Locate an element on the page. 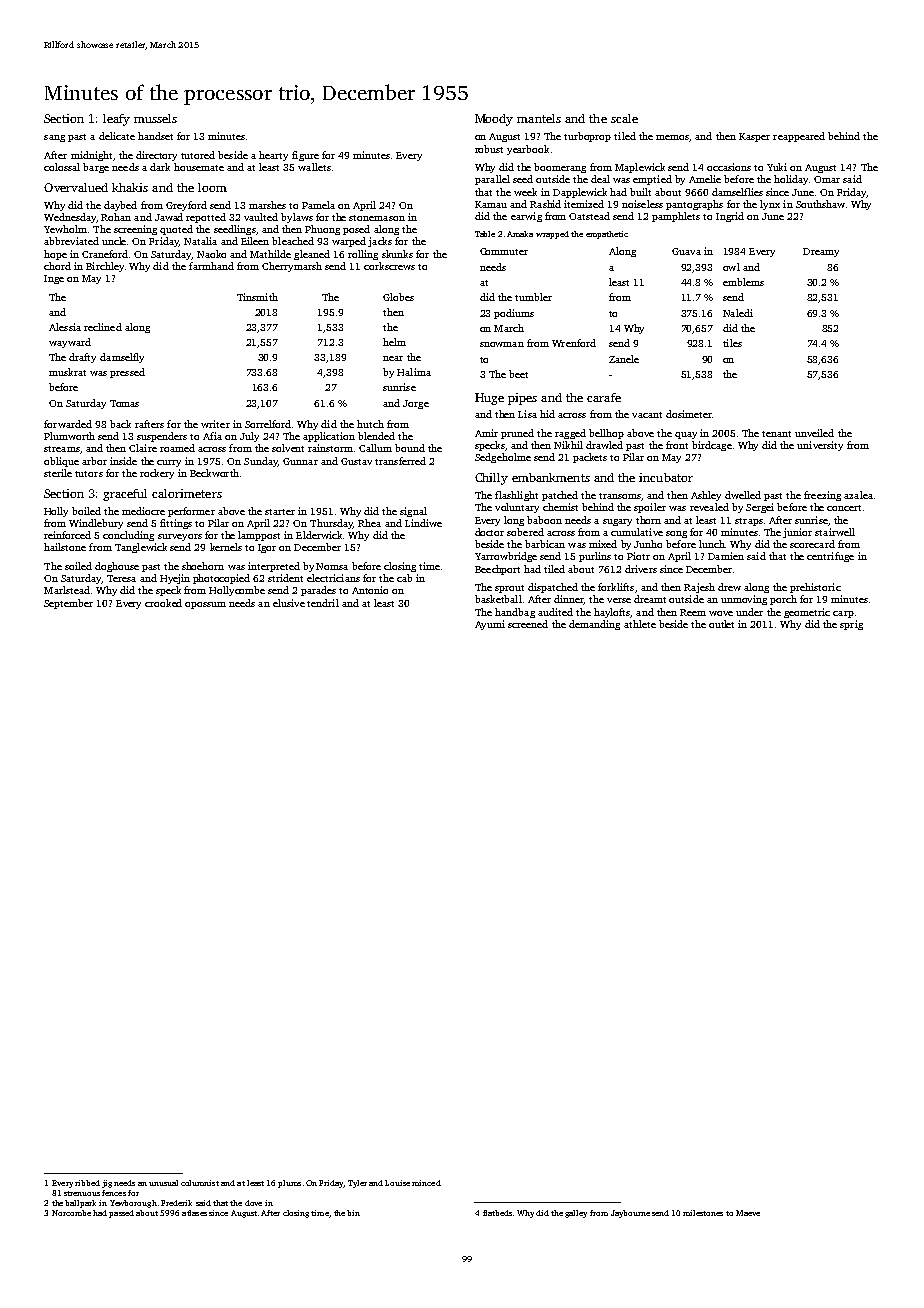  tiles is located at coordinates (732, 343).
